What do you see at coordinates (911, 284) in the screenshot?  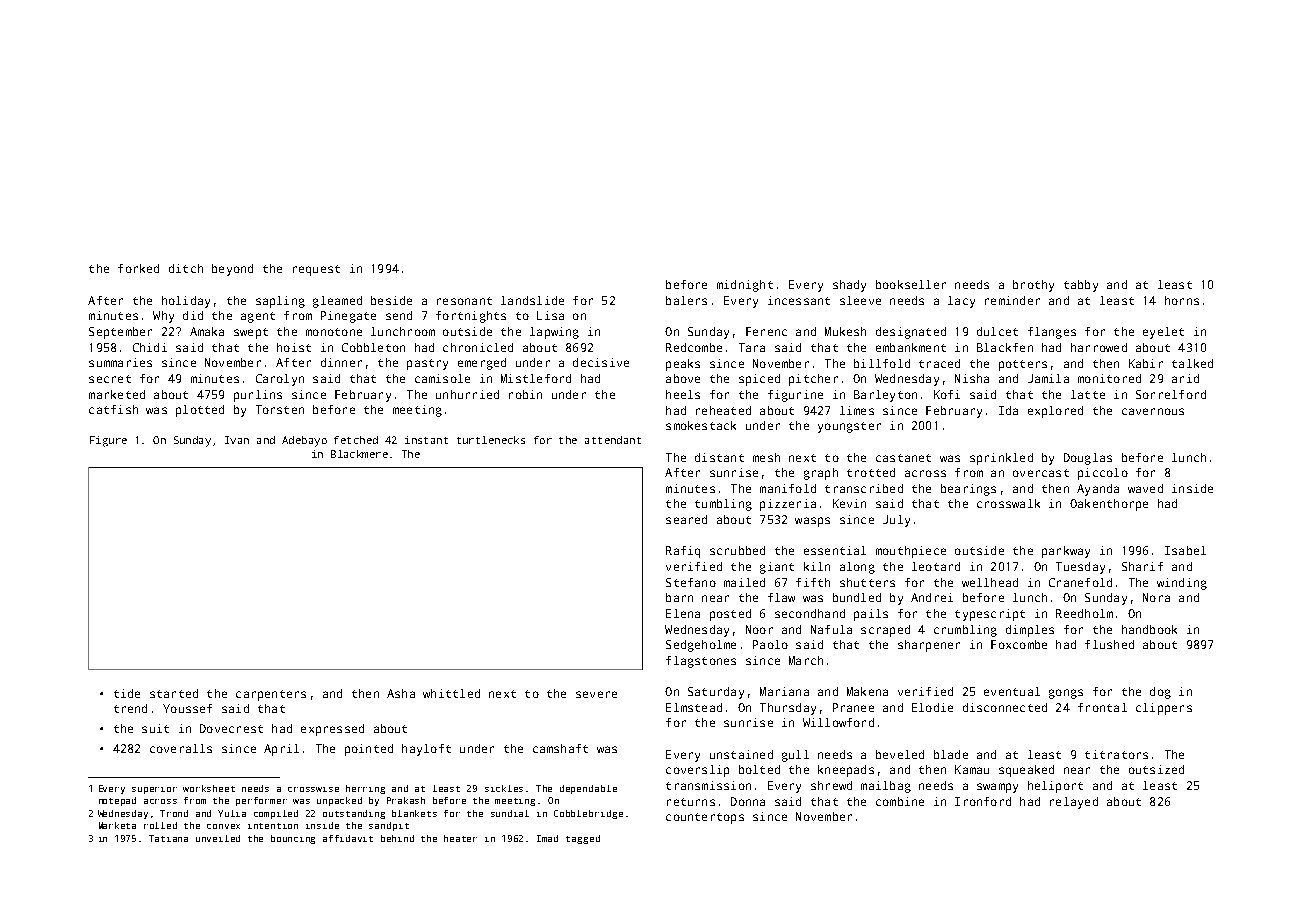 I see `bookseller` at bounding box center [911, 284].
